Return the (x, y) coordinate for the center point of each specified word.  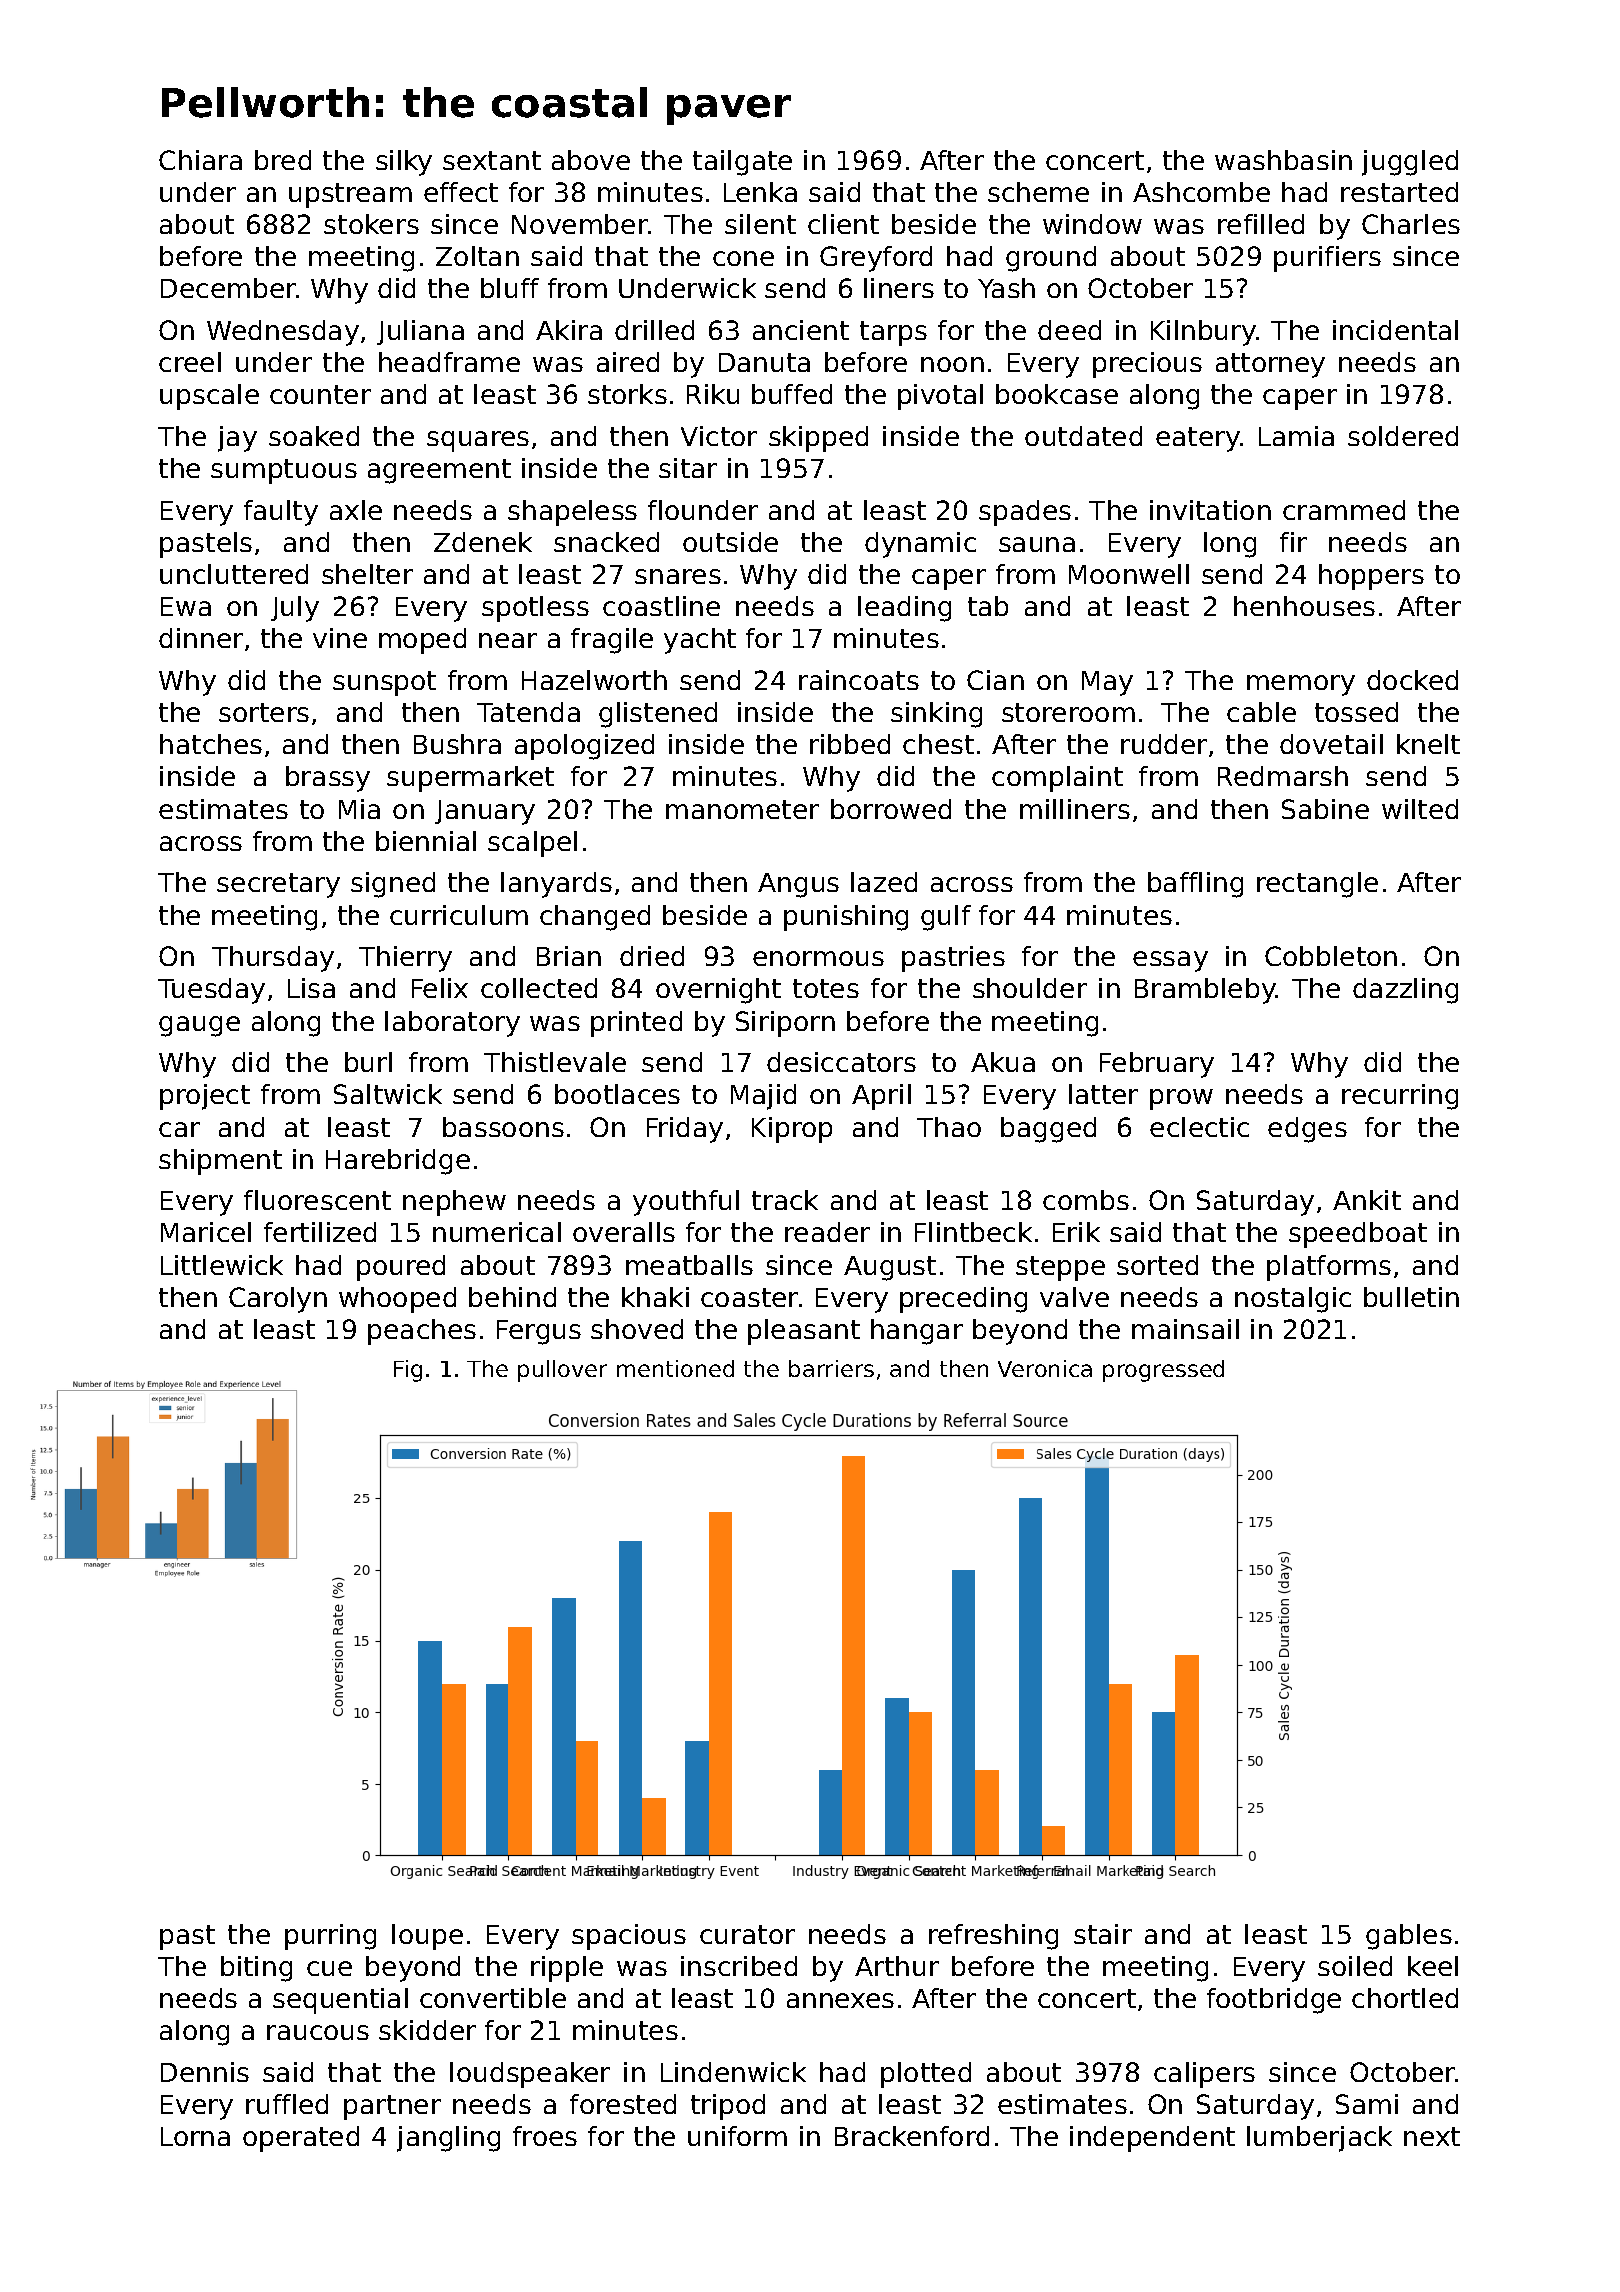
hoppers (1371, 577)
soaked (314, 436)
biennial (426, 841)
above (591, 160)
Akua (1003, 1062)
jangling (448, 2139)
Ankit (1367, 1200)
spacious (629, 1937)
